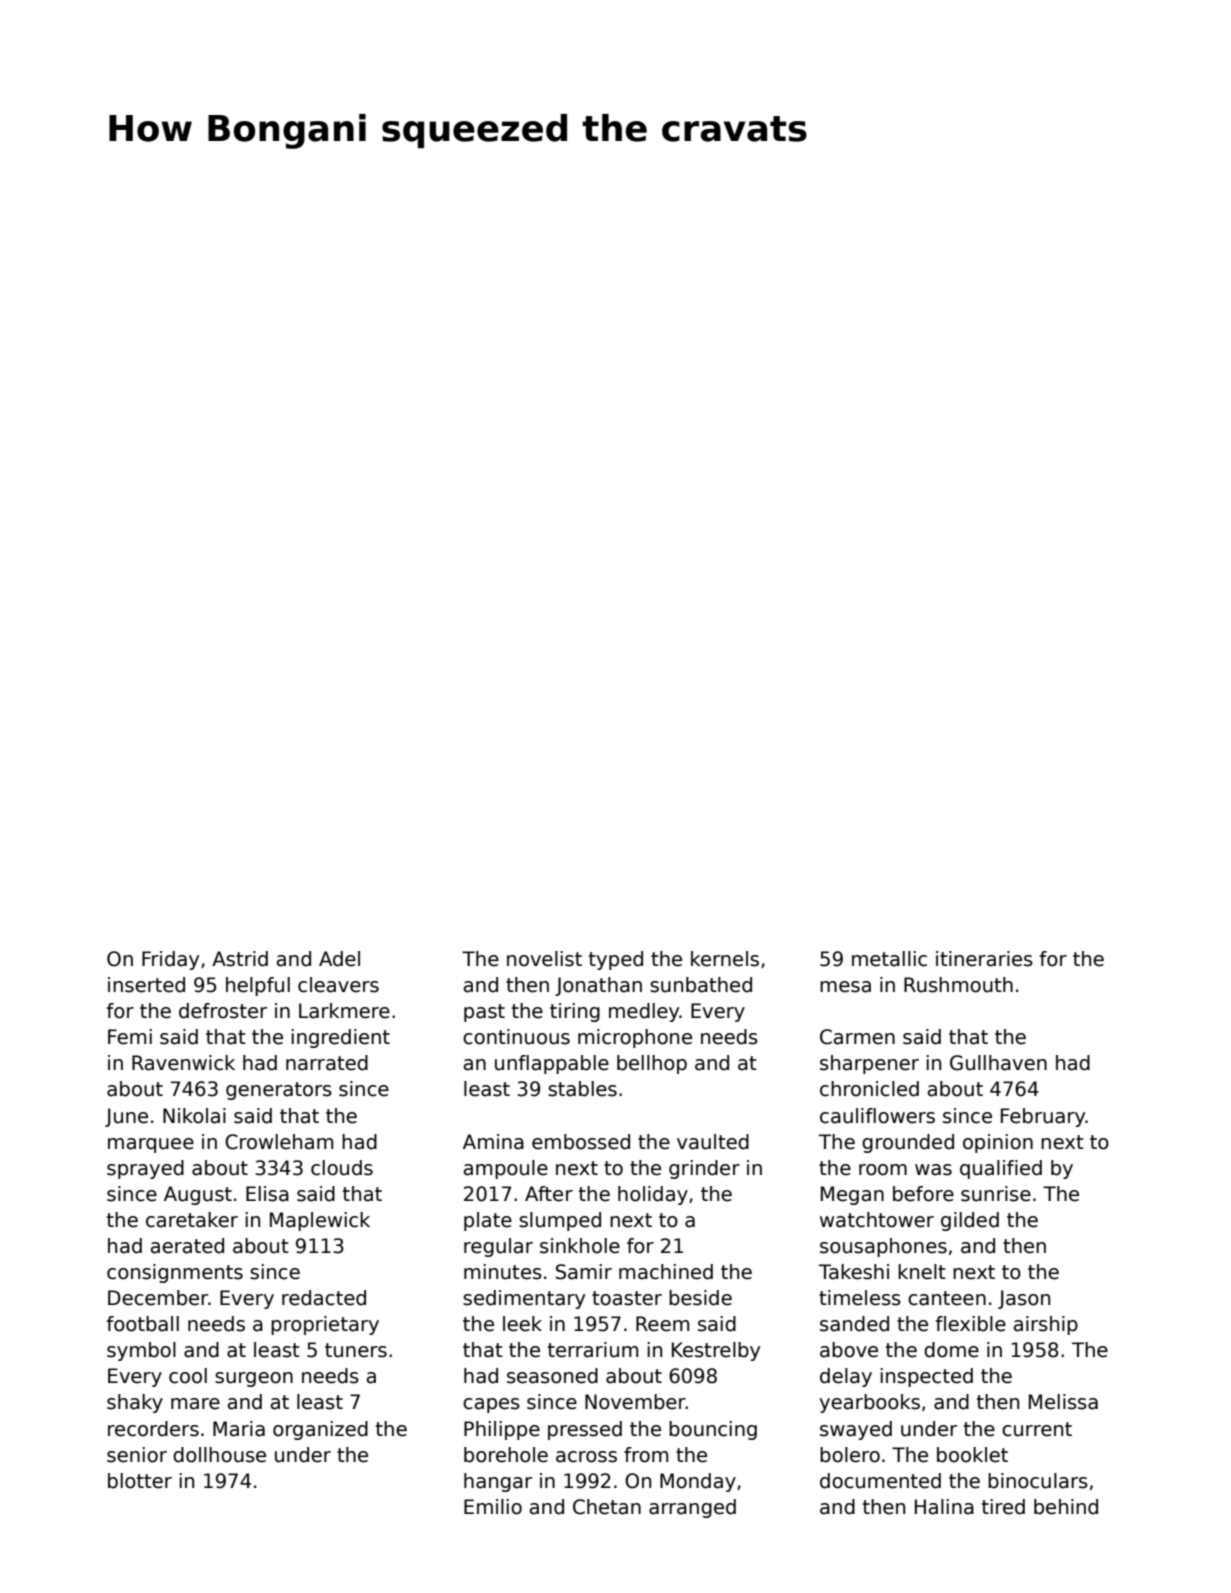 The image size is (1231, 1593). Describe the element at coordinates (194, 1116) in the screenshot. I see `Nikolai` at that location.
